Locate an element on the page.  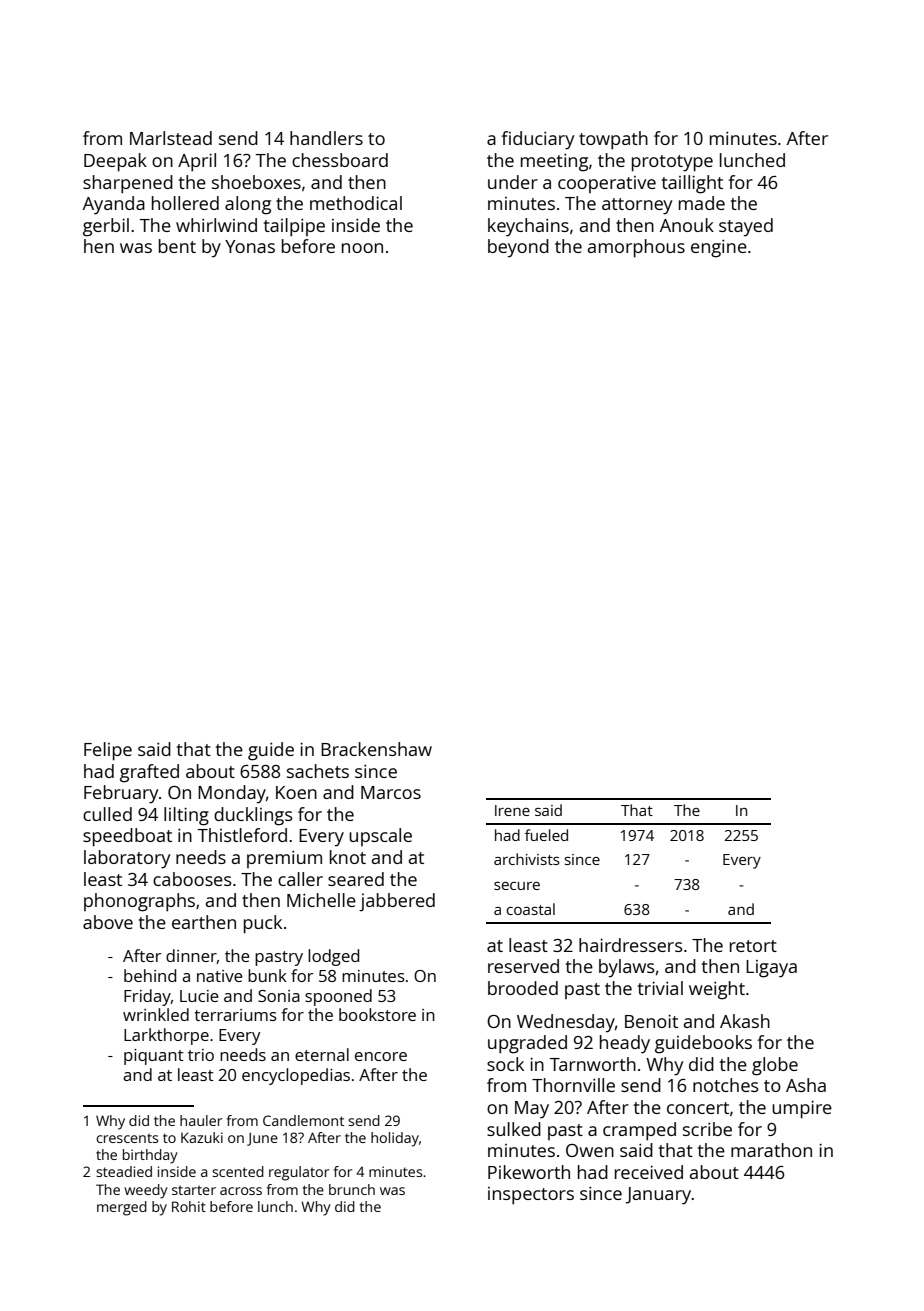
towpath is located at coordinates (613, 140).
